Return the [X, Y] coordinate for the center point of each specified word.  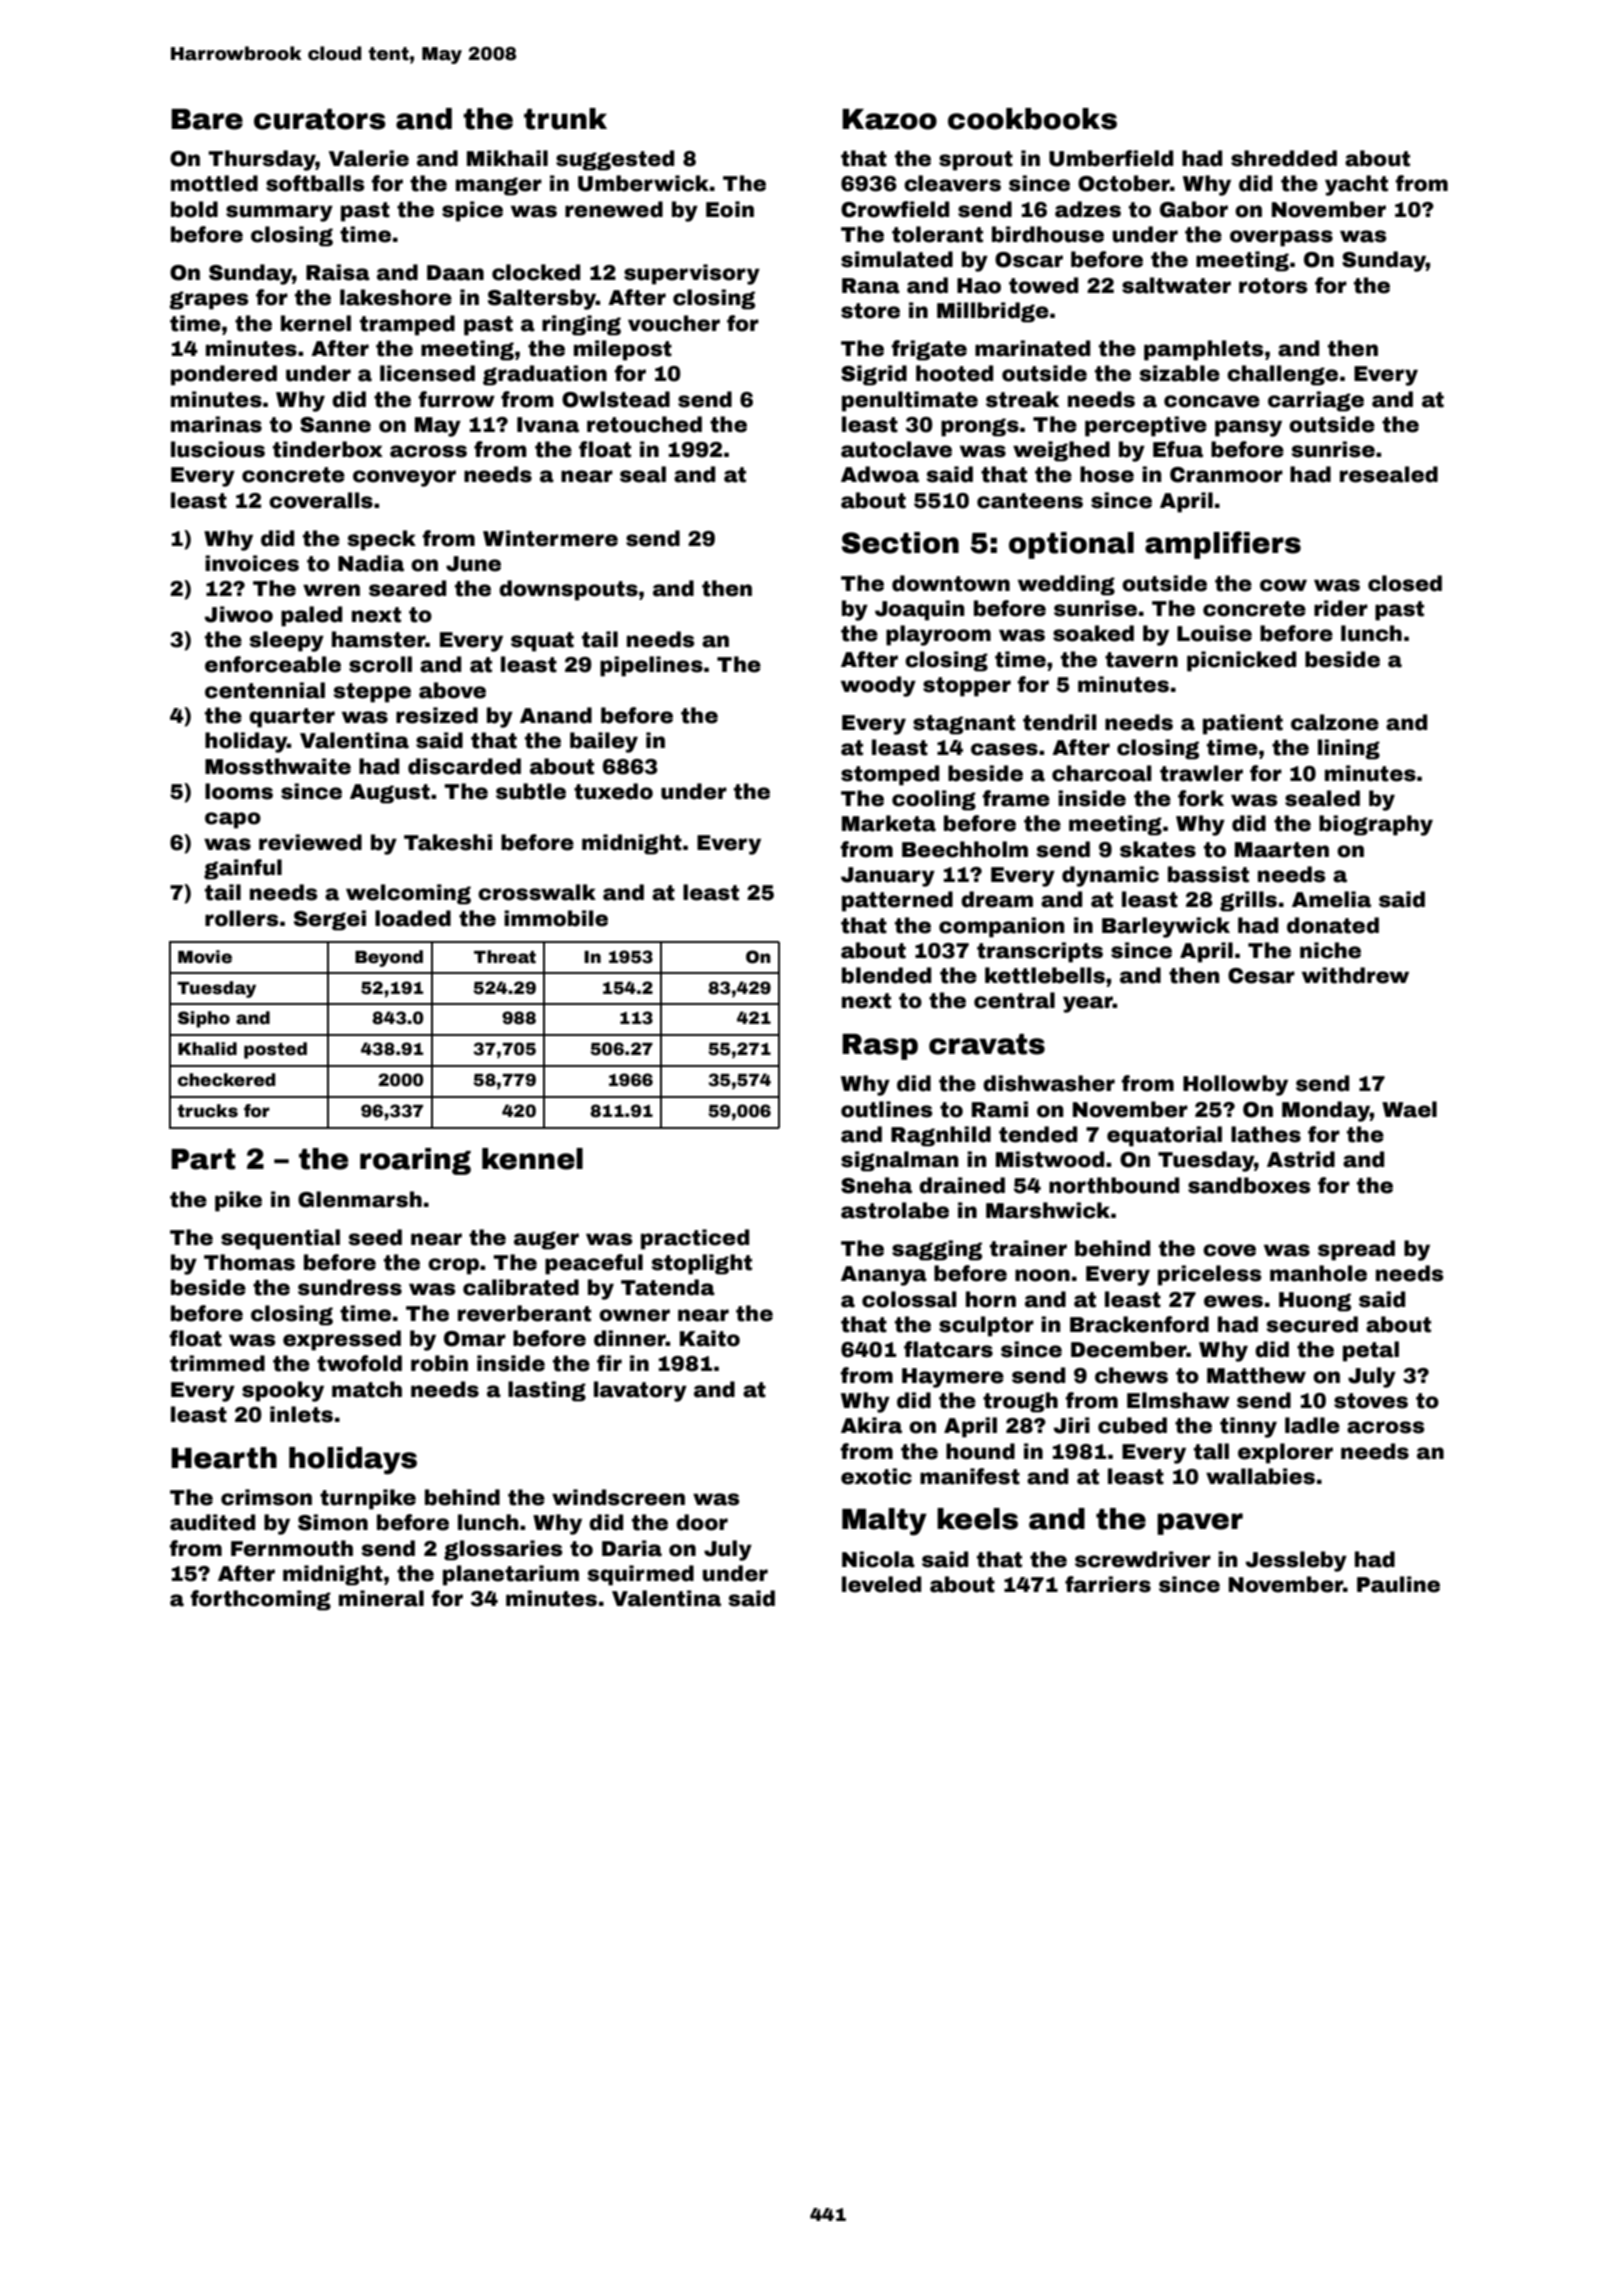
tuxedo [613, 791]
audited [212, 1522]
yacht [1356, 185]
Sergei [330, 920]
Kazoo [889, 119]
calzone [1335, 722]
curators [320, 119]
